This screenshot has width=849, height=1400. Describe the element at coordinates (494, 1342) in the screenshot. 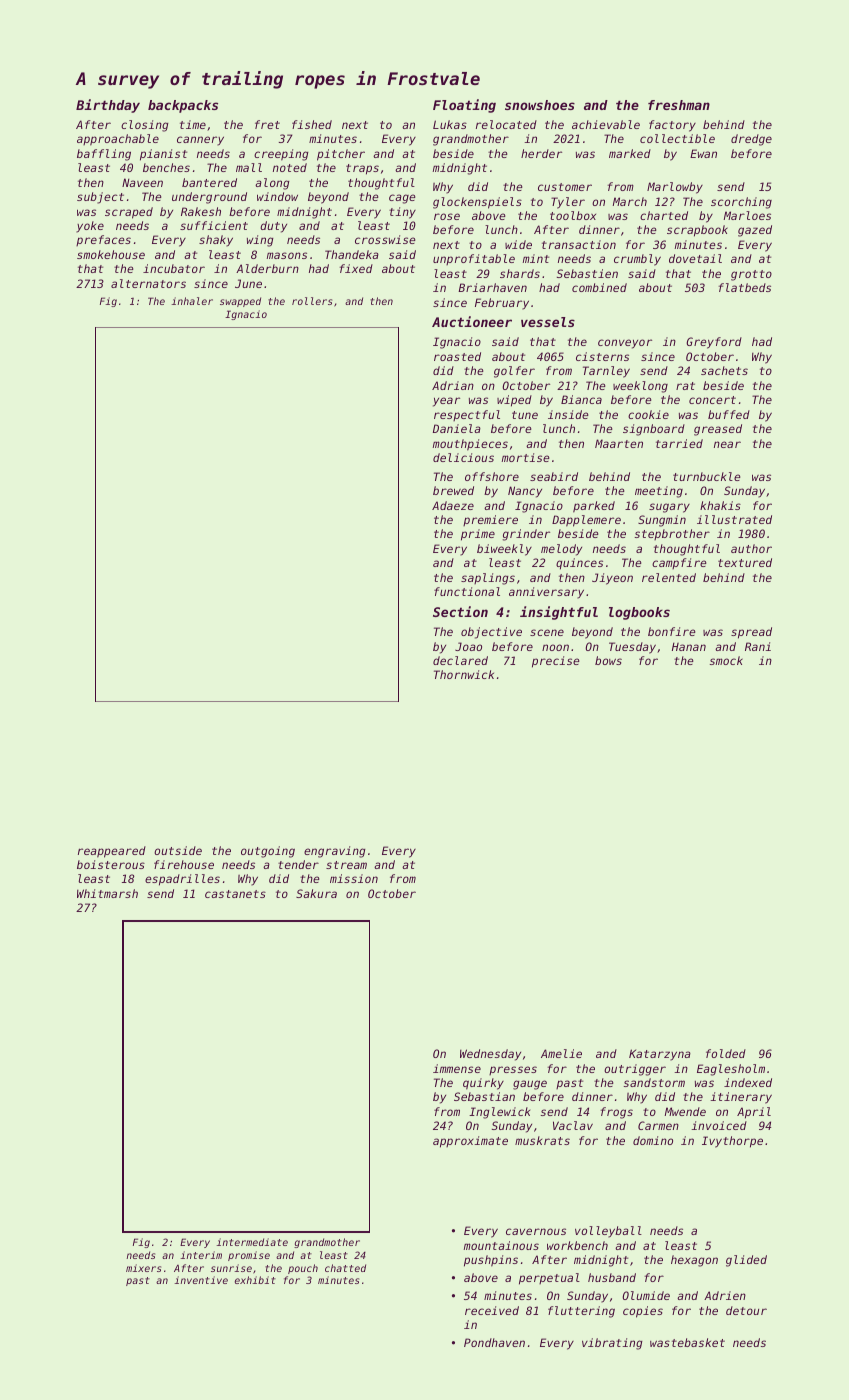

I see `Pondhaven` at that location.
